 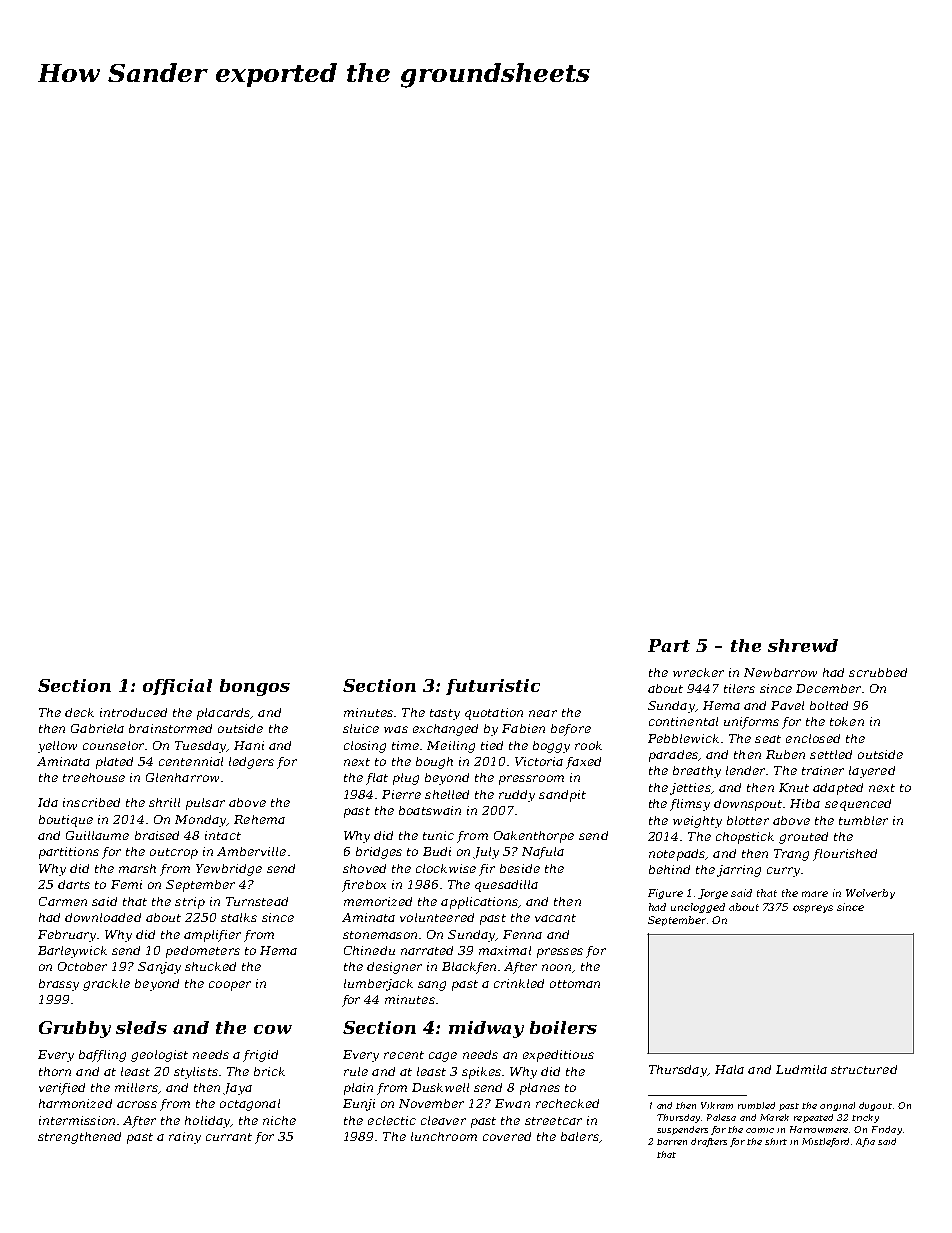 I want to click on official, so click(x=177, y=687).
